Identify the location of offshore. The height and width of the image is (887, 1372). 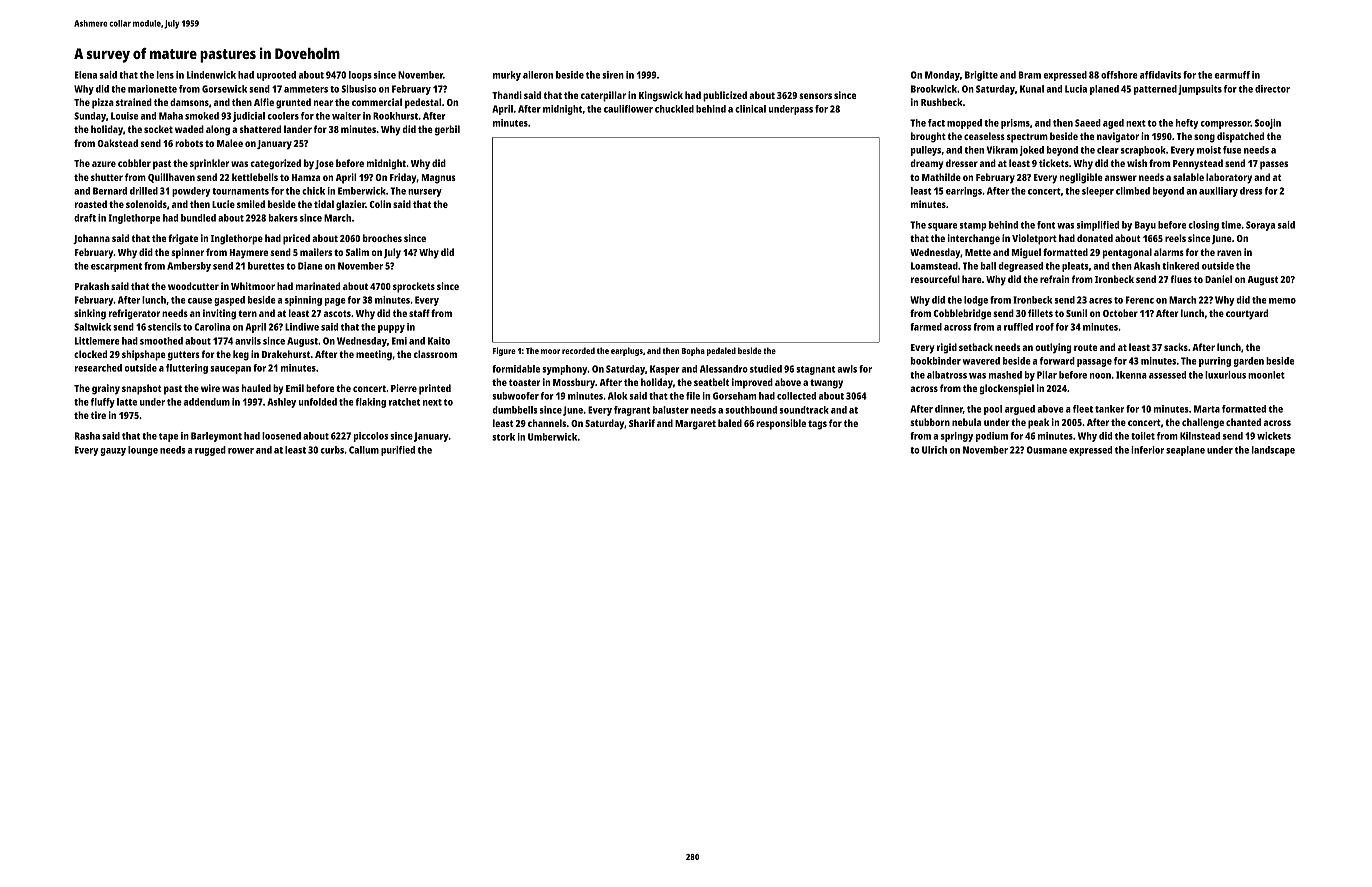
(1119, 75).
